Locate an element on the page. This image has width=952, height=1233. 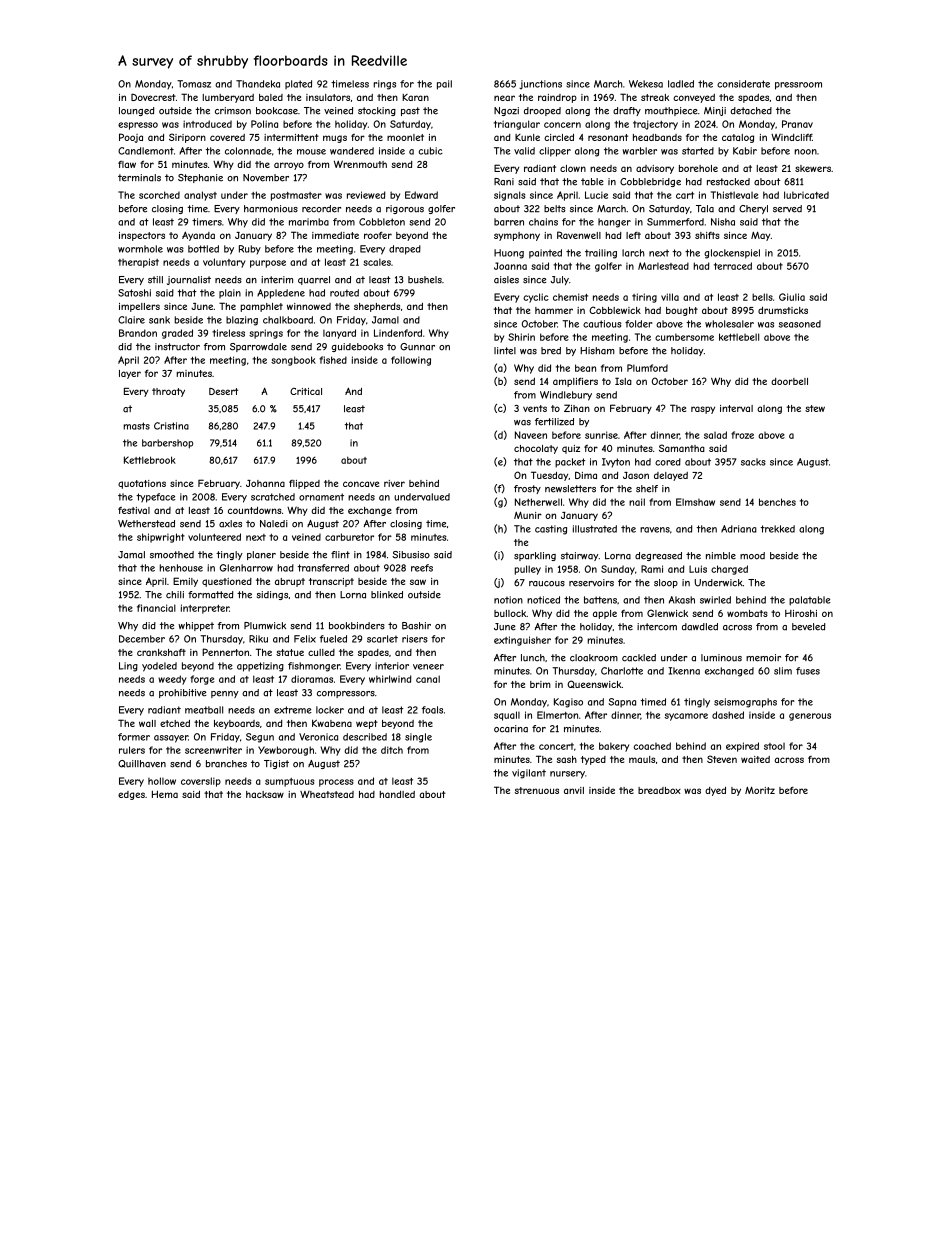
nimble is located at coordinates (721, 556).
